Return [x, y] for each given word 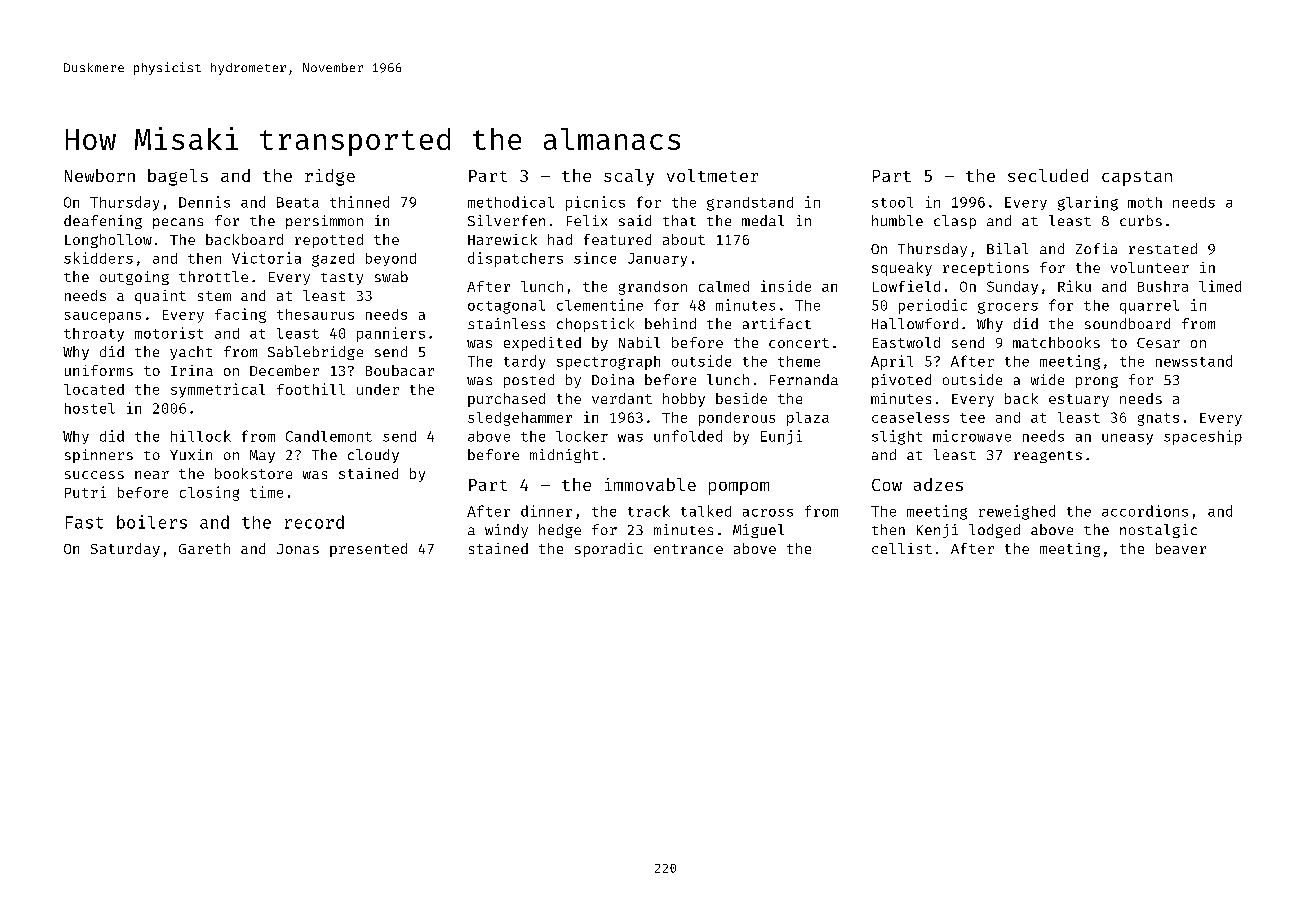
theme [799, 361]
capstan [1137, 178]
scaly [629, 177]
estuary [1079, 400]
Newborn [100, 175]
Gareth [204, 548]
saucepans [103, 317]
